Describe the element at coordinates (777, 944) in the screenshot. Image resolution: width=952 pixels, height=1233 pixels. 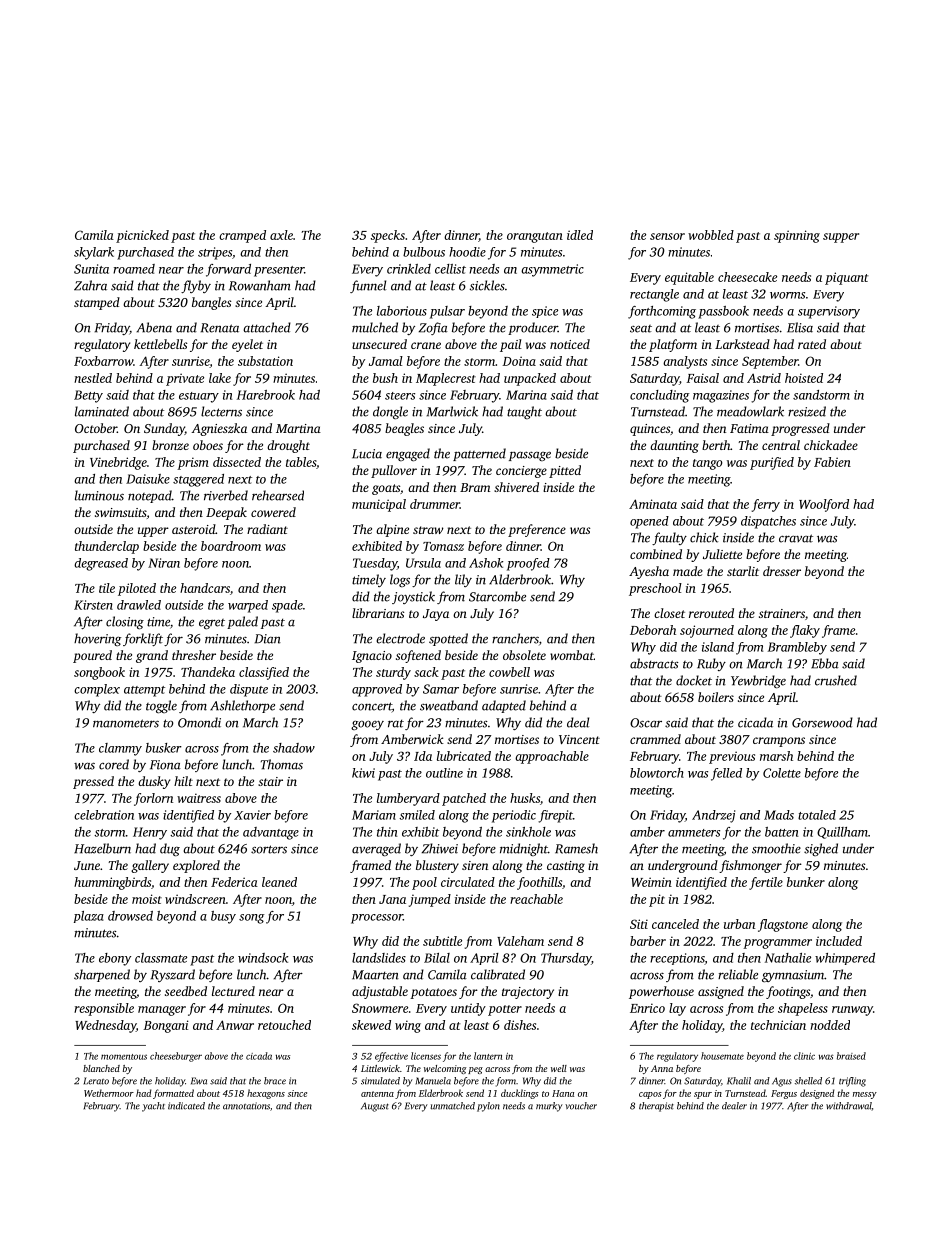
I see `programmer` at that location.
